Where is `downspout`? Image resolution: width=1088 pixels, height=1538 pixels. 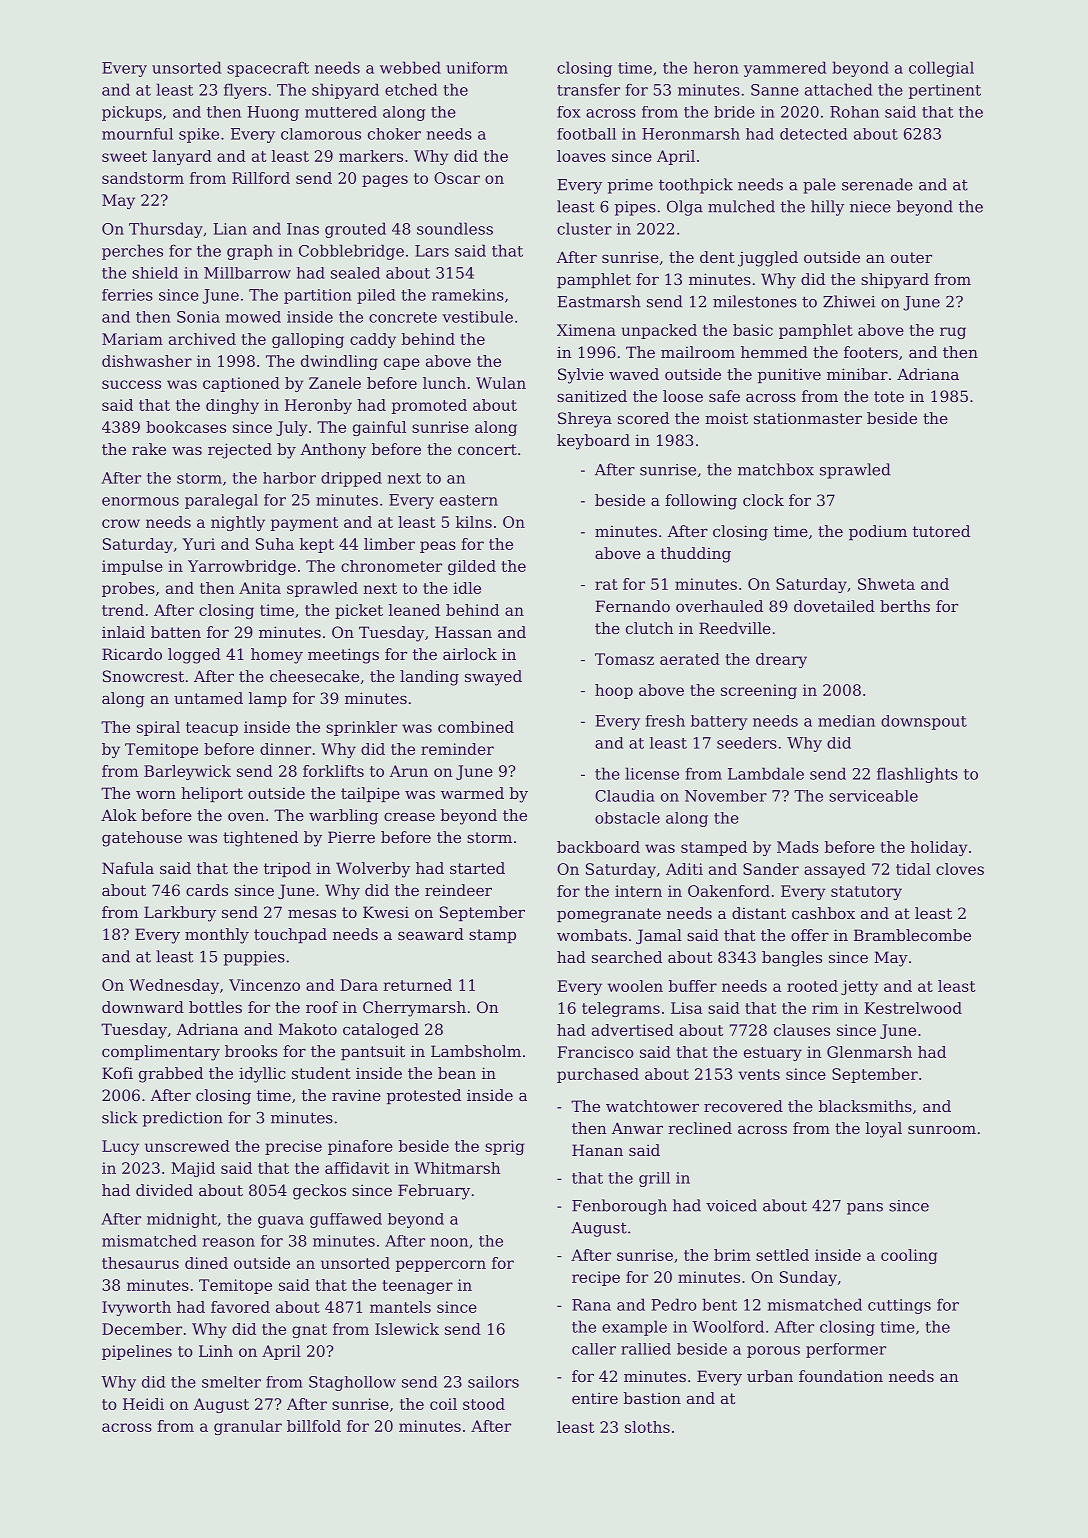 downspout is located at coordinates (924, 722).
